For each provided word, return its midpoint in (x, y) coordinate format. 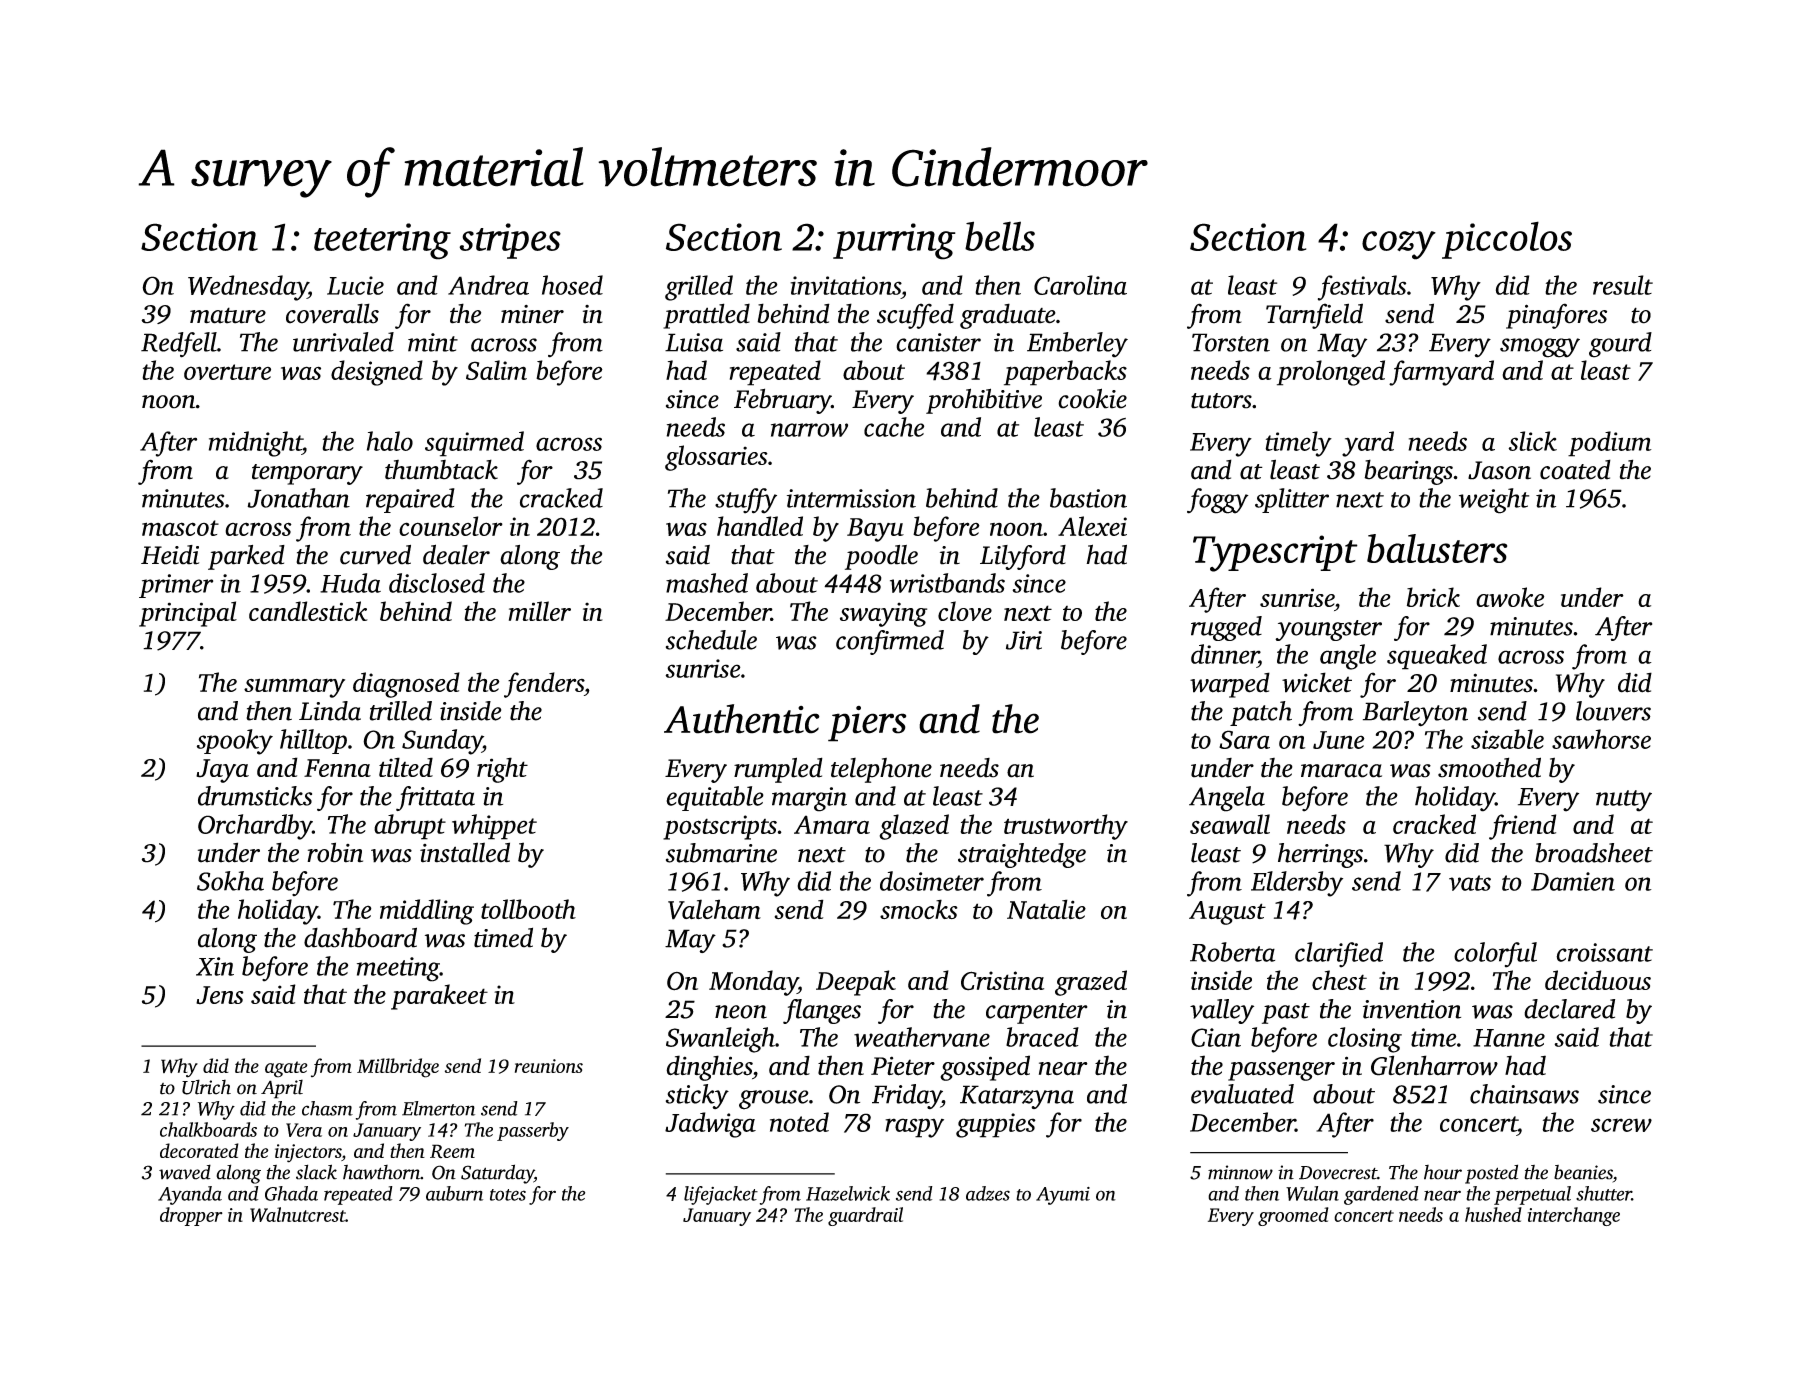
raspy (914, 1128)
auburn (454, 1193)
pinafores (1556, 316)
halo (390, 441)
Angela (1227, 799)
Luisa (694, 342)
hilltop (313, 741)
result (1623, 285)
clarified (1339, 955)
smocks (919, 909)
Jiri (1024, 640)
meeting (398, 969)
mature (228, 315)
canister (938, 342)
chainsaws (1524, 1094)
